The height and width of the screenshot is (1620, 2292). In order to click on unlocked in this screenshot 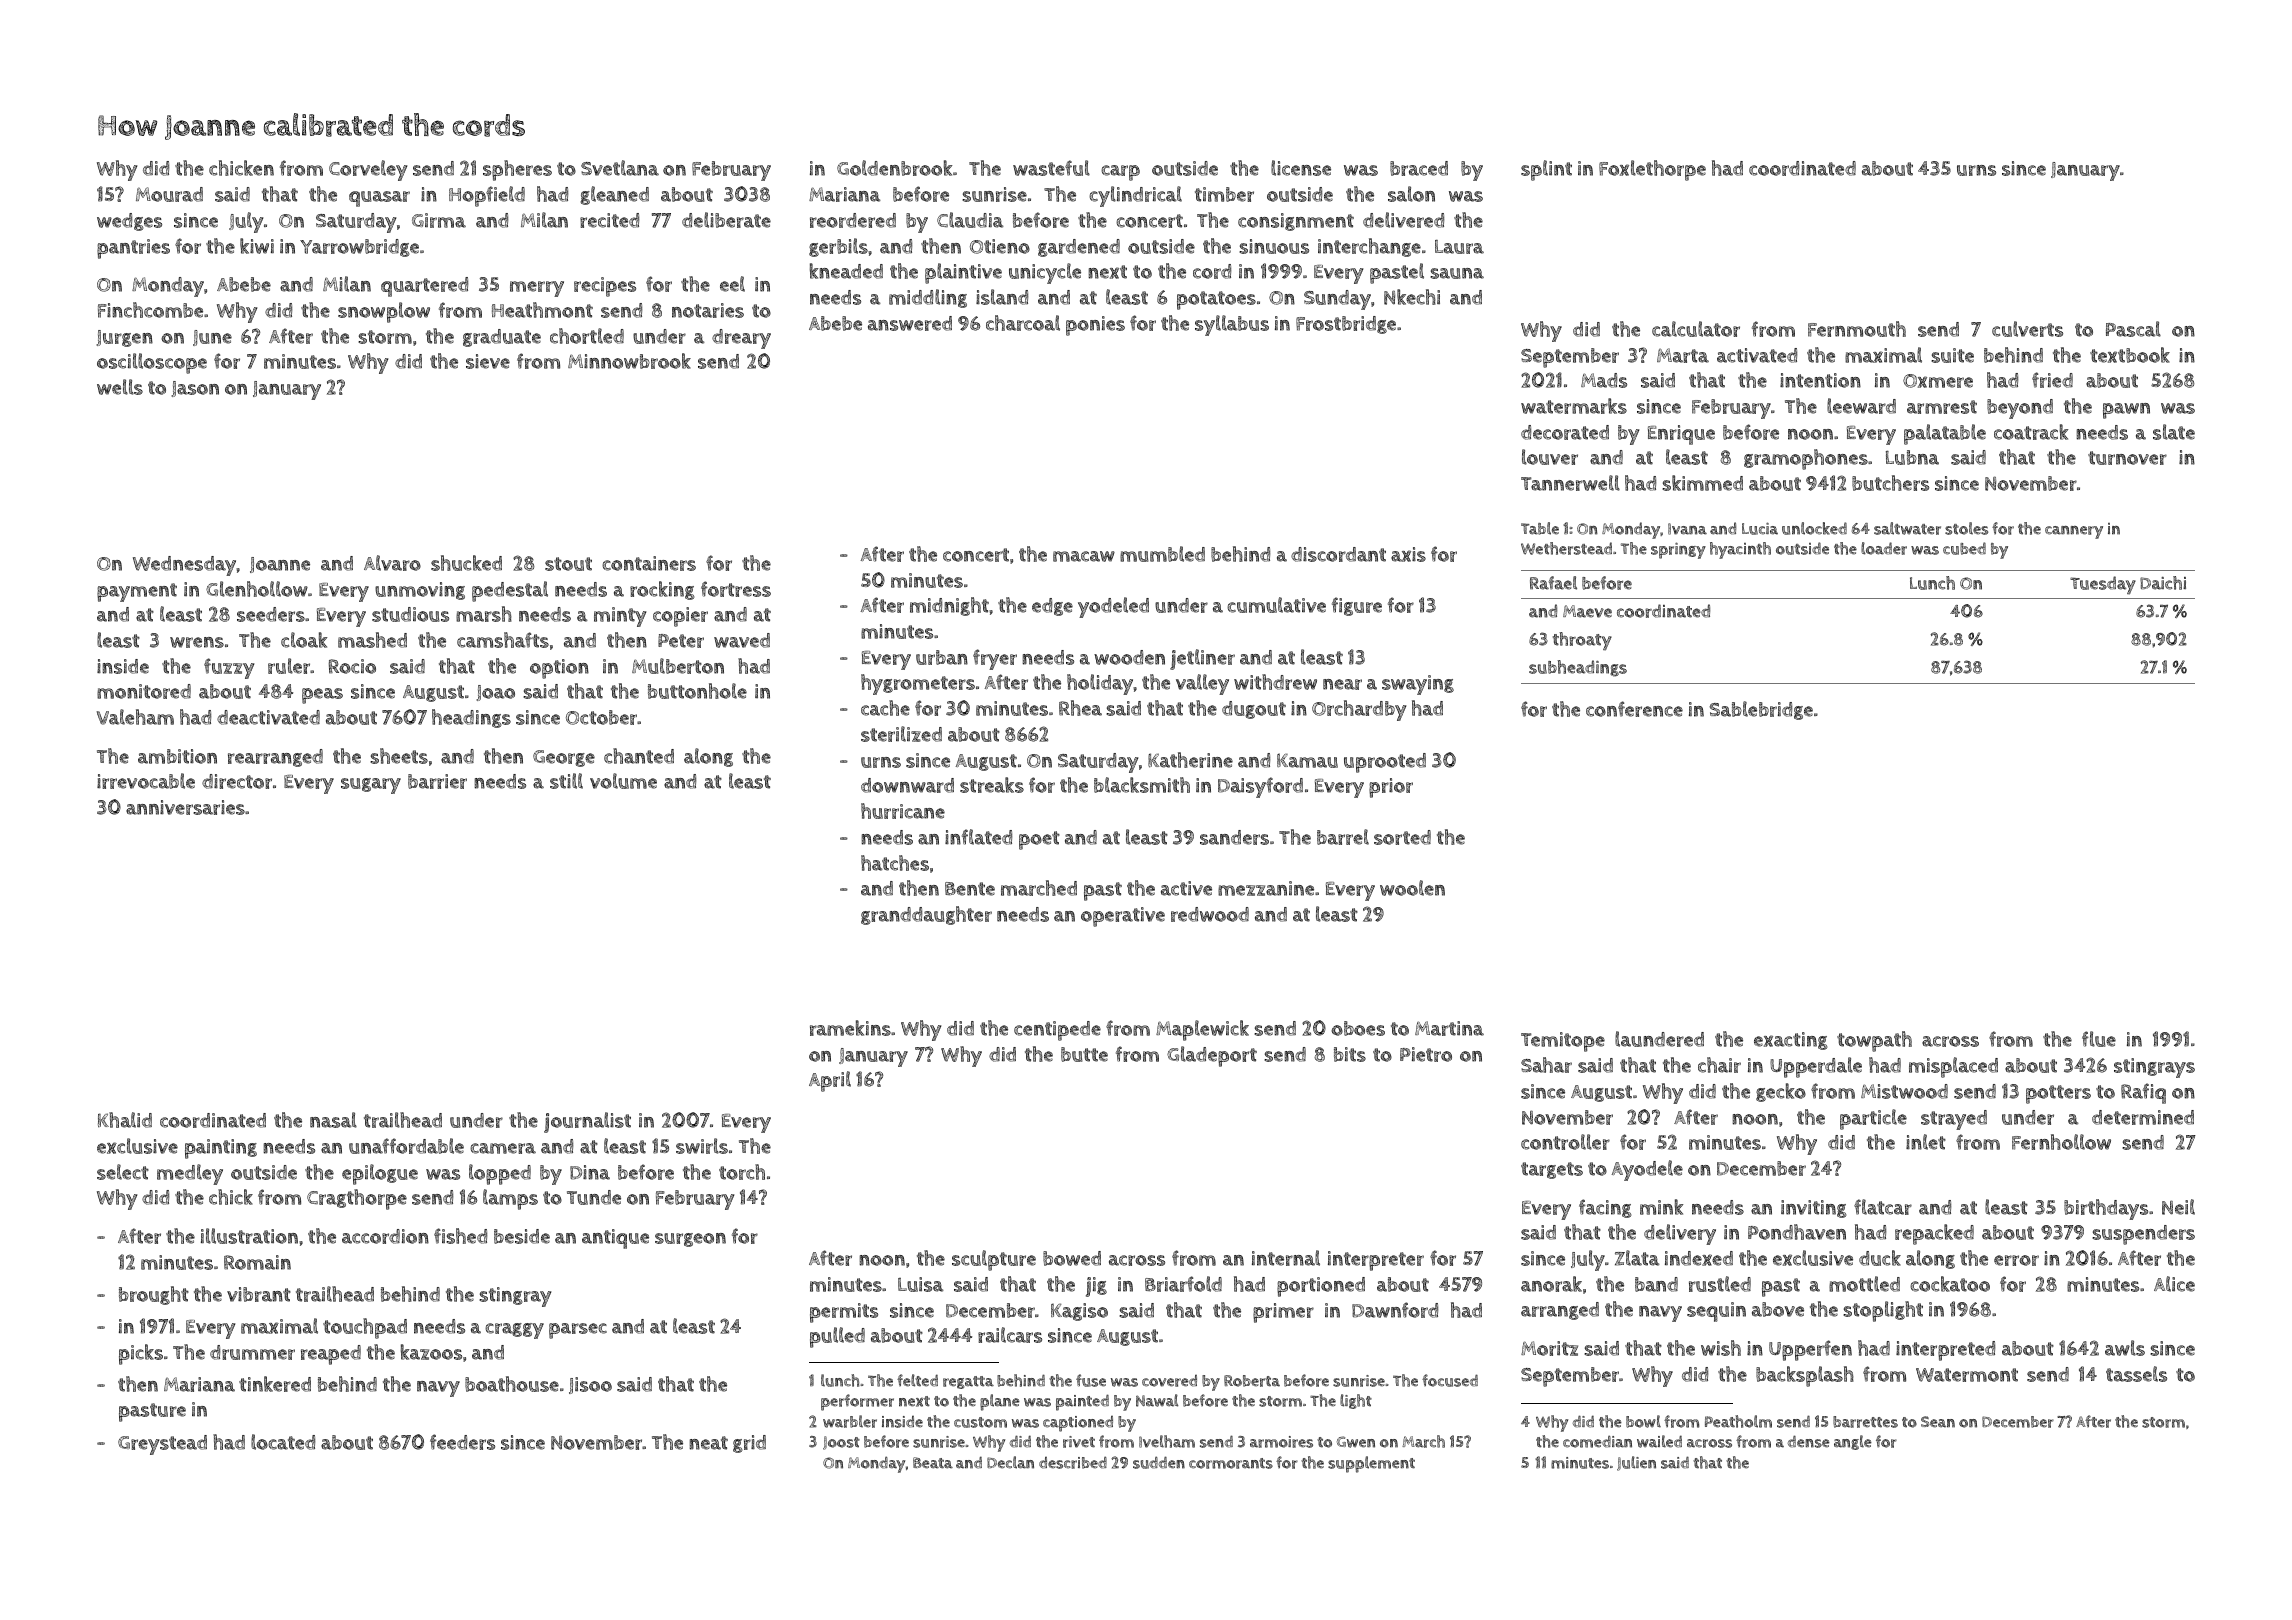, I will do `click(1814, 528)`.
